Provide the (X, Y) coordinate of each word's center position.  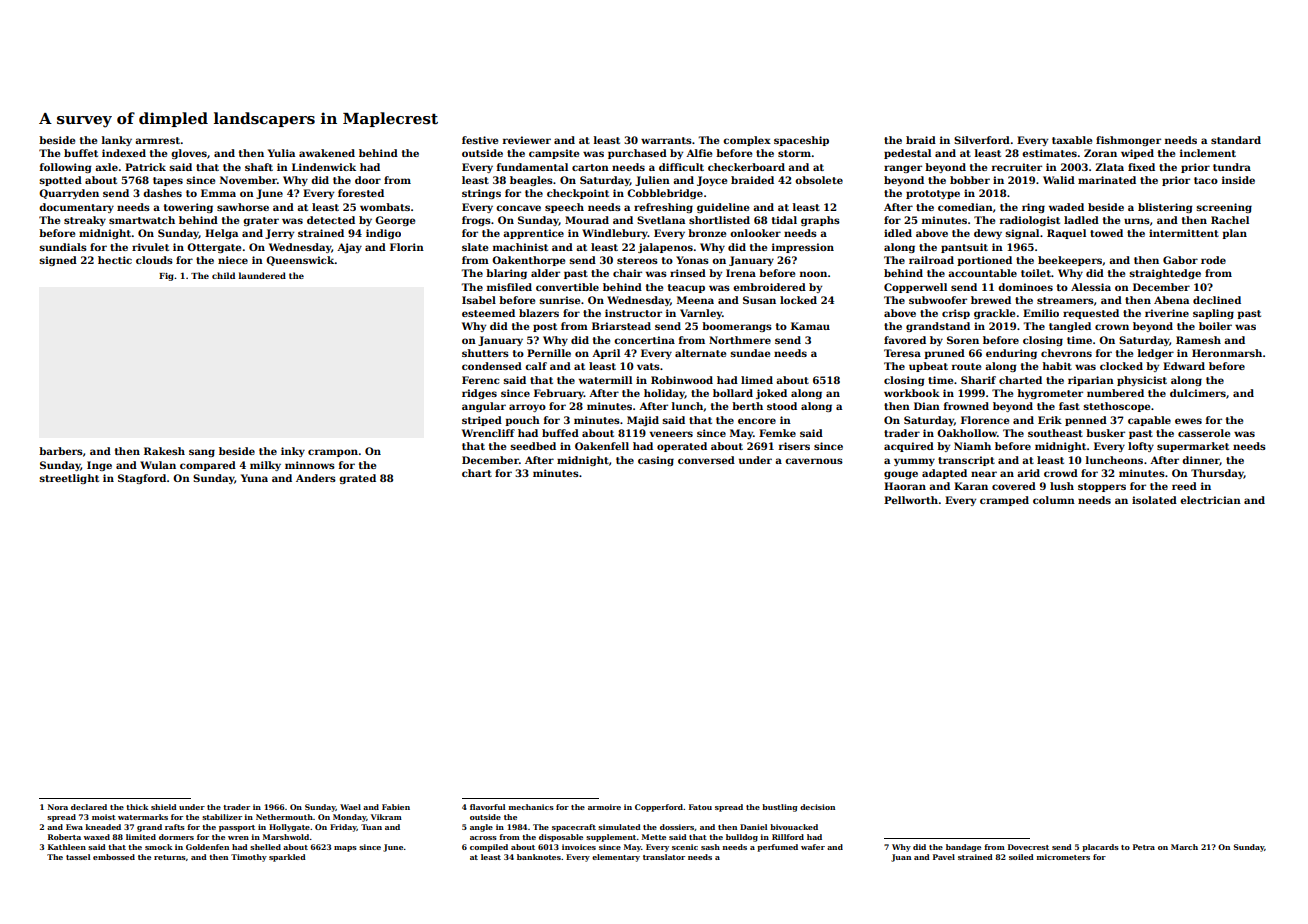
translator (664, 857)
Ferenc (481, 380)
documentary (76, 208)
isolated (1154, 500)
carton (590, 167)
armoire (604, 807)
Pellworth (911, 500)
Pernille (549, 353)
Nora (58, 807)
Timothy (249, 858)
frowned (966, 406)
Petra (1144, 847)
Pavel (944, 857)
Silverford (982, 140)
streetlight (69, 479)
